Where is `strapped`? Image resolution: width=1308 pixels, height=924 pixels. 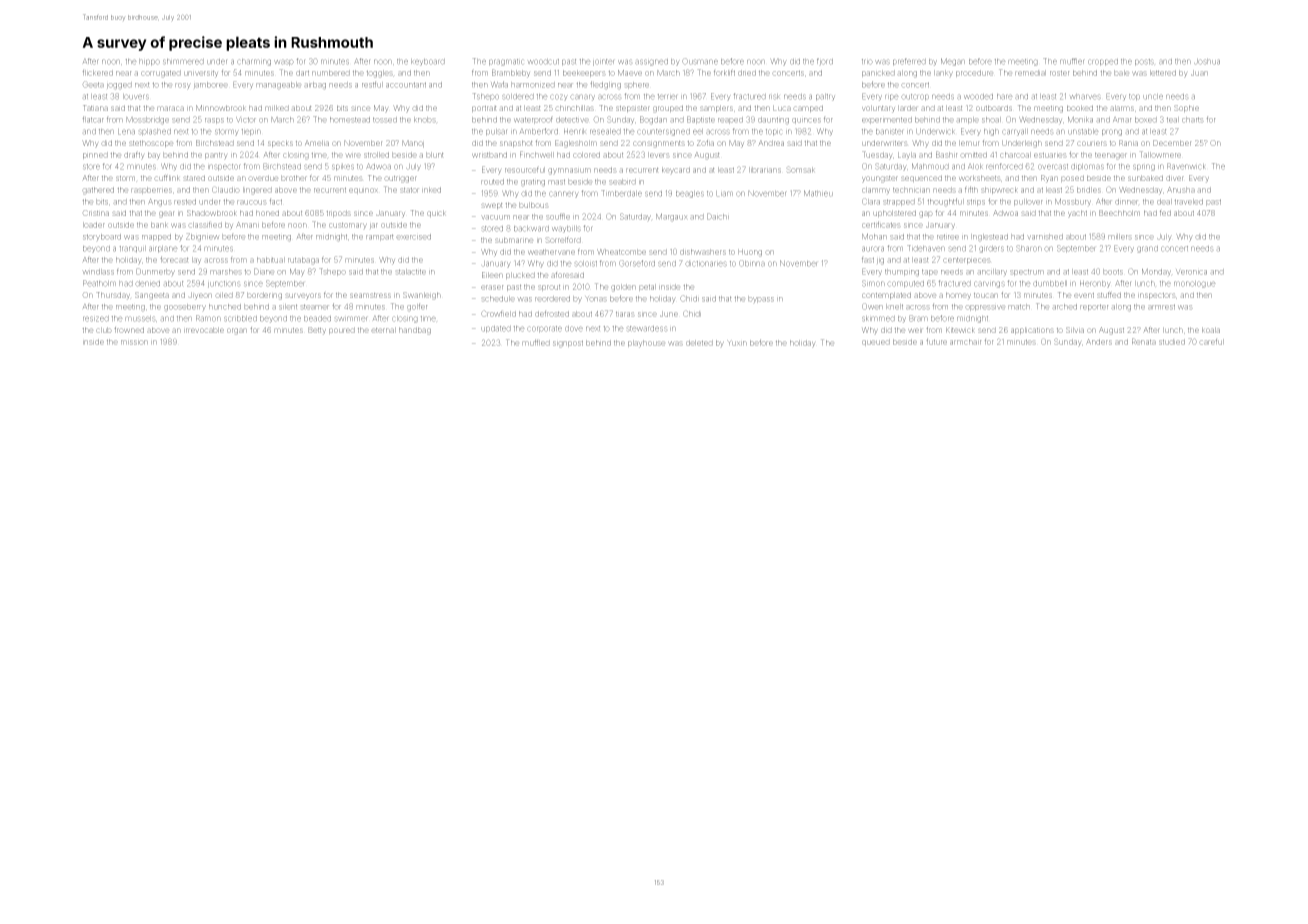 strapped is located at coordinates (899, 202).
